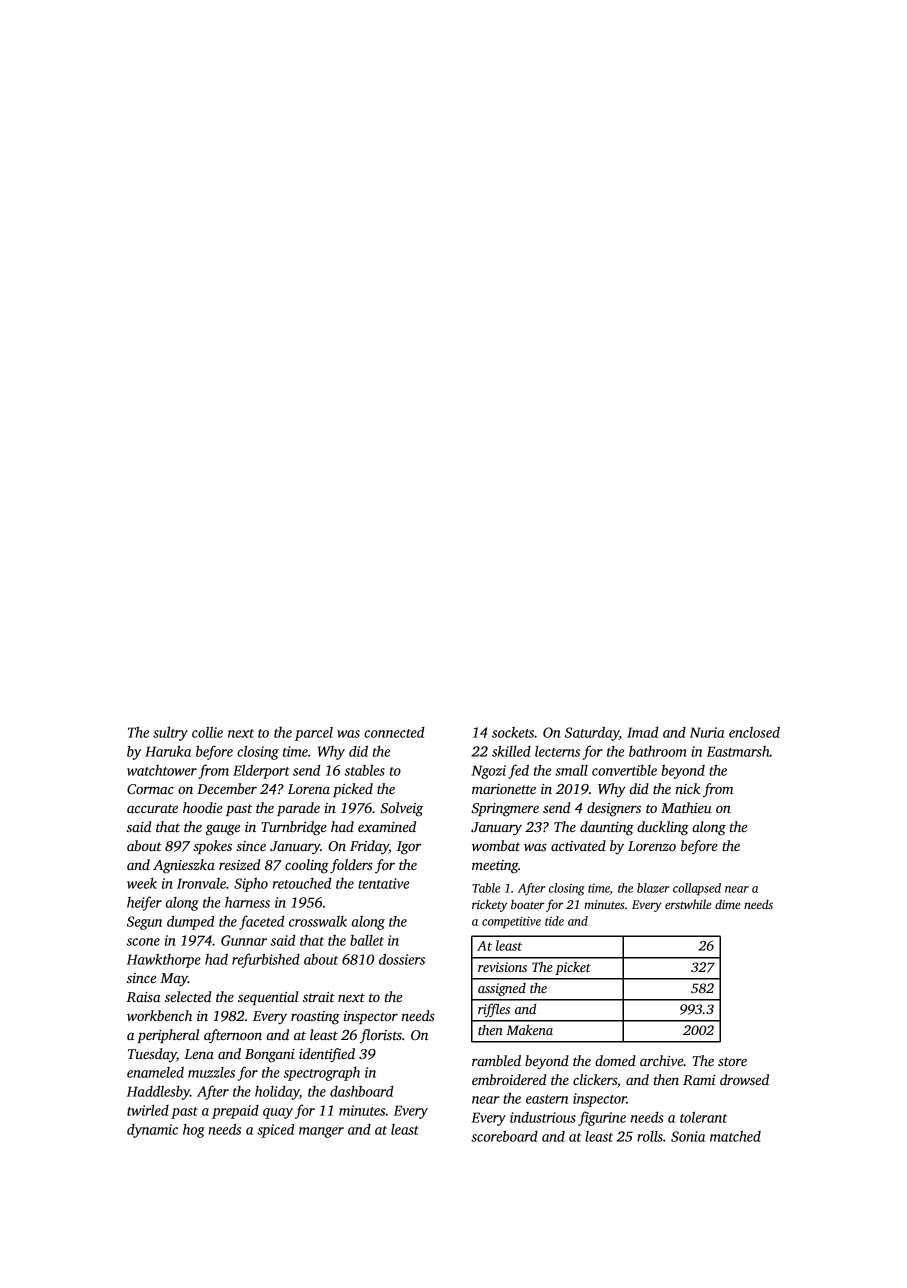 The height and width of the screenshot is (1288, 907). Describe the element at coordinates (614, 809) in the screenshot. I see `designers` at that location.
